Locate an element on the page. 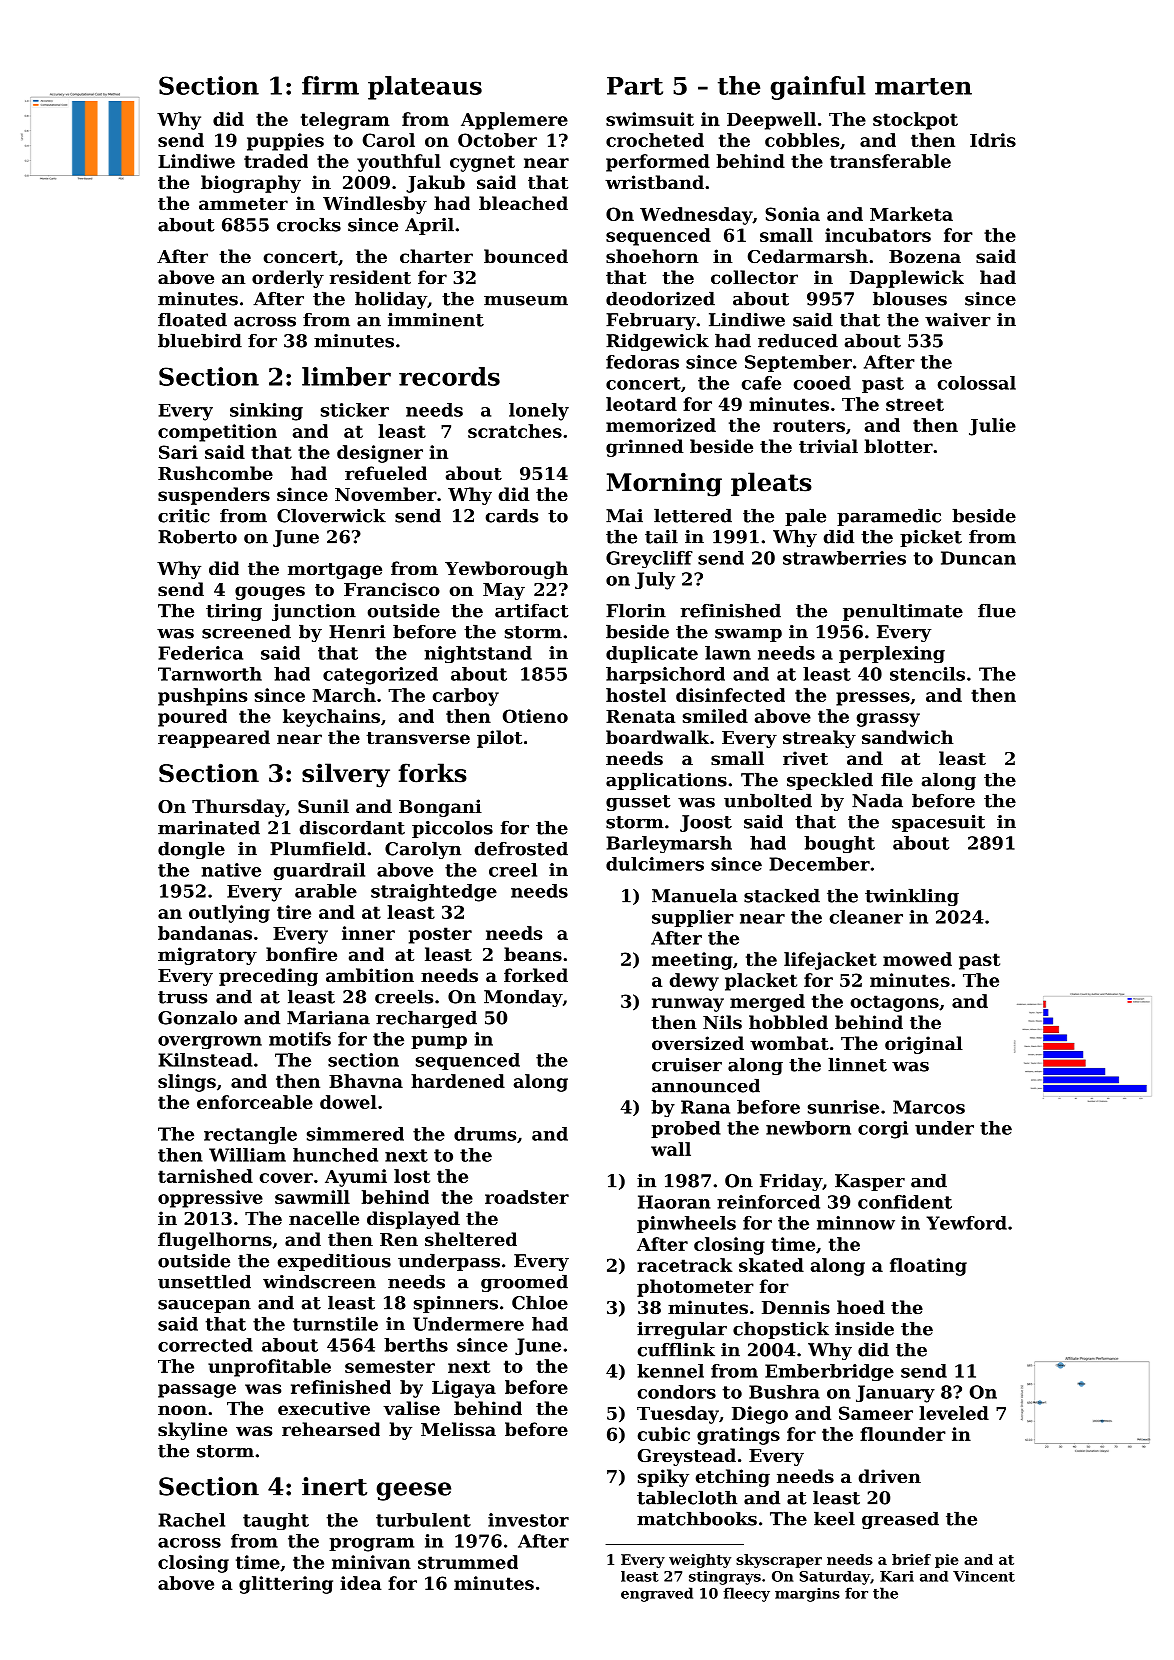 Image resolution: width=1174 pixels, height=1660 pixels. plateaus is located at coordinates (425, 88).
